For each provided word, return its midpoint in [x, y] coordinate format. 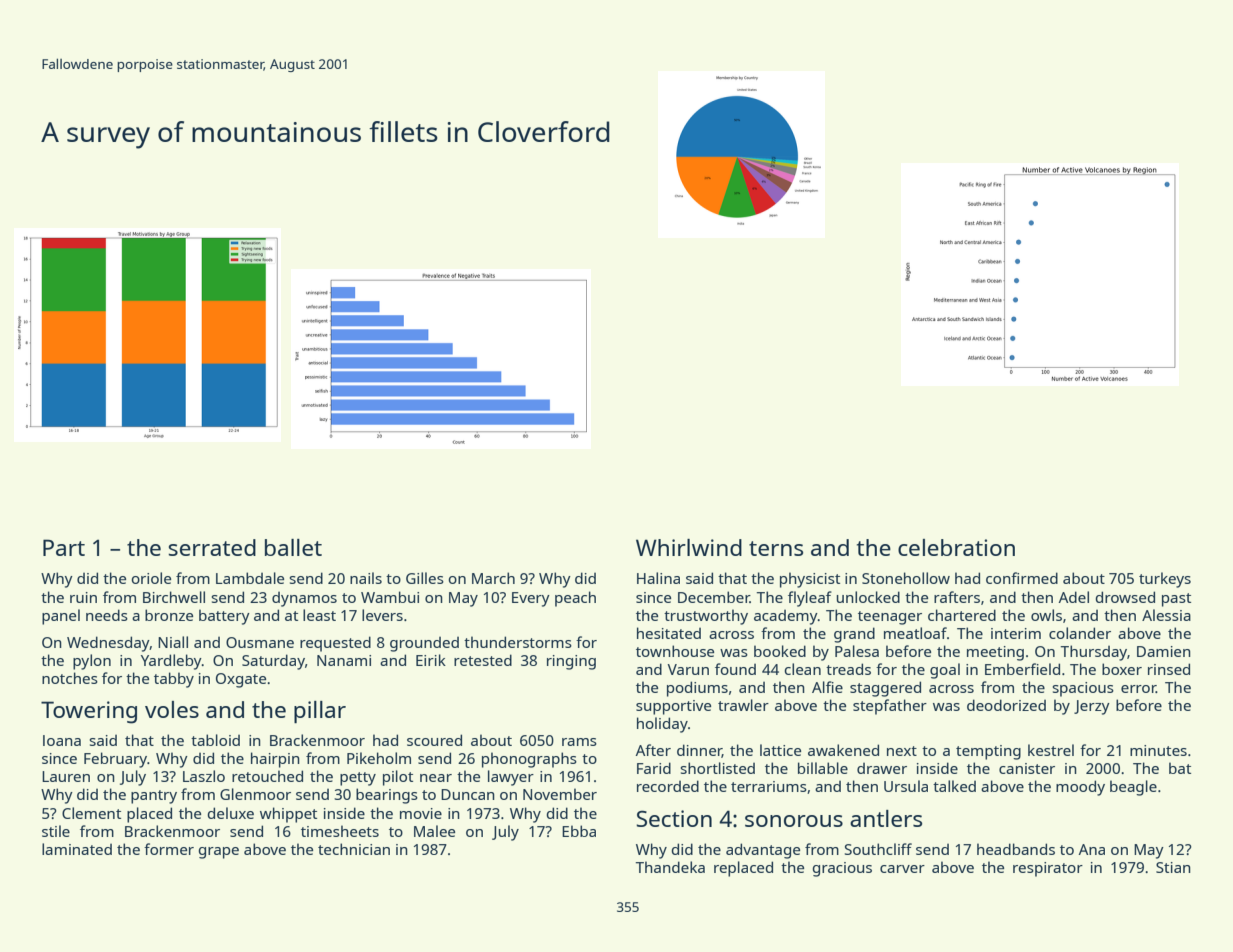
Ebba [579, 831]
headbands [1016, 849]
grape [219, 853]
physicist [810, 580]
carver [902, 869]
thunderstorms [518, 642]
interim [1016, 633]
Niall [173, 642]
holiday [662, 725]
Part [64, 547]
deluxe [231, 813]
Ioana [62, 740]
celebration [956, 547]
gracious [842, 869]
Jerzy [1092, 707]
